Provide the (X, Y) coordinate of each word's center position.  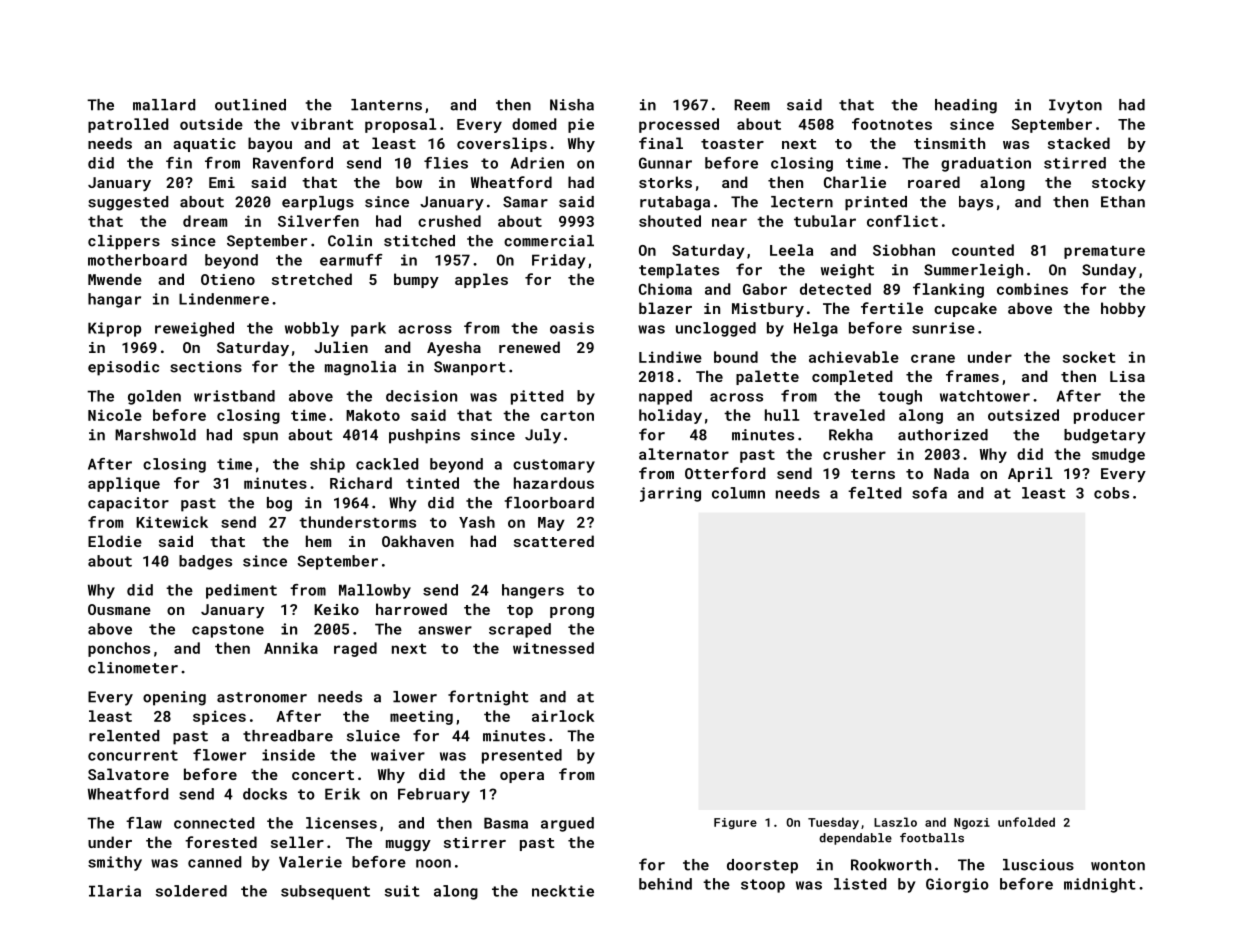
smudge (1118, 455)
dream (205, 221)
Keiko (336, 609)
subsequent (325, 892)
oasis (572, 328)
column (738, 493)
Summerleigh (973, 271)
